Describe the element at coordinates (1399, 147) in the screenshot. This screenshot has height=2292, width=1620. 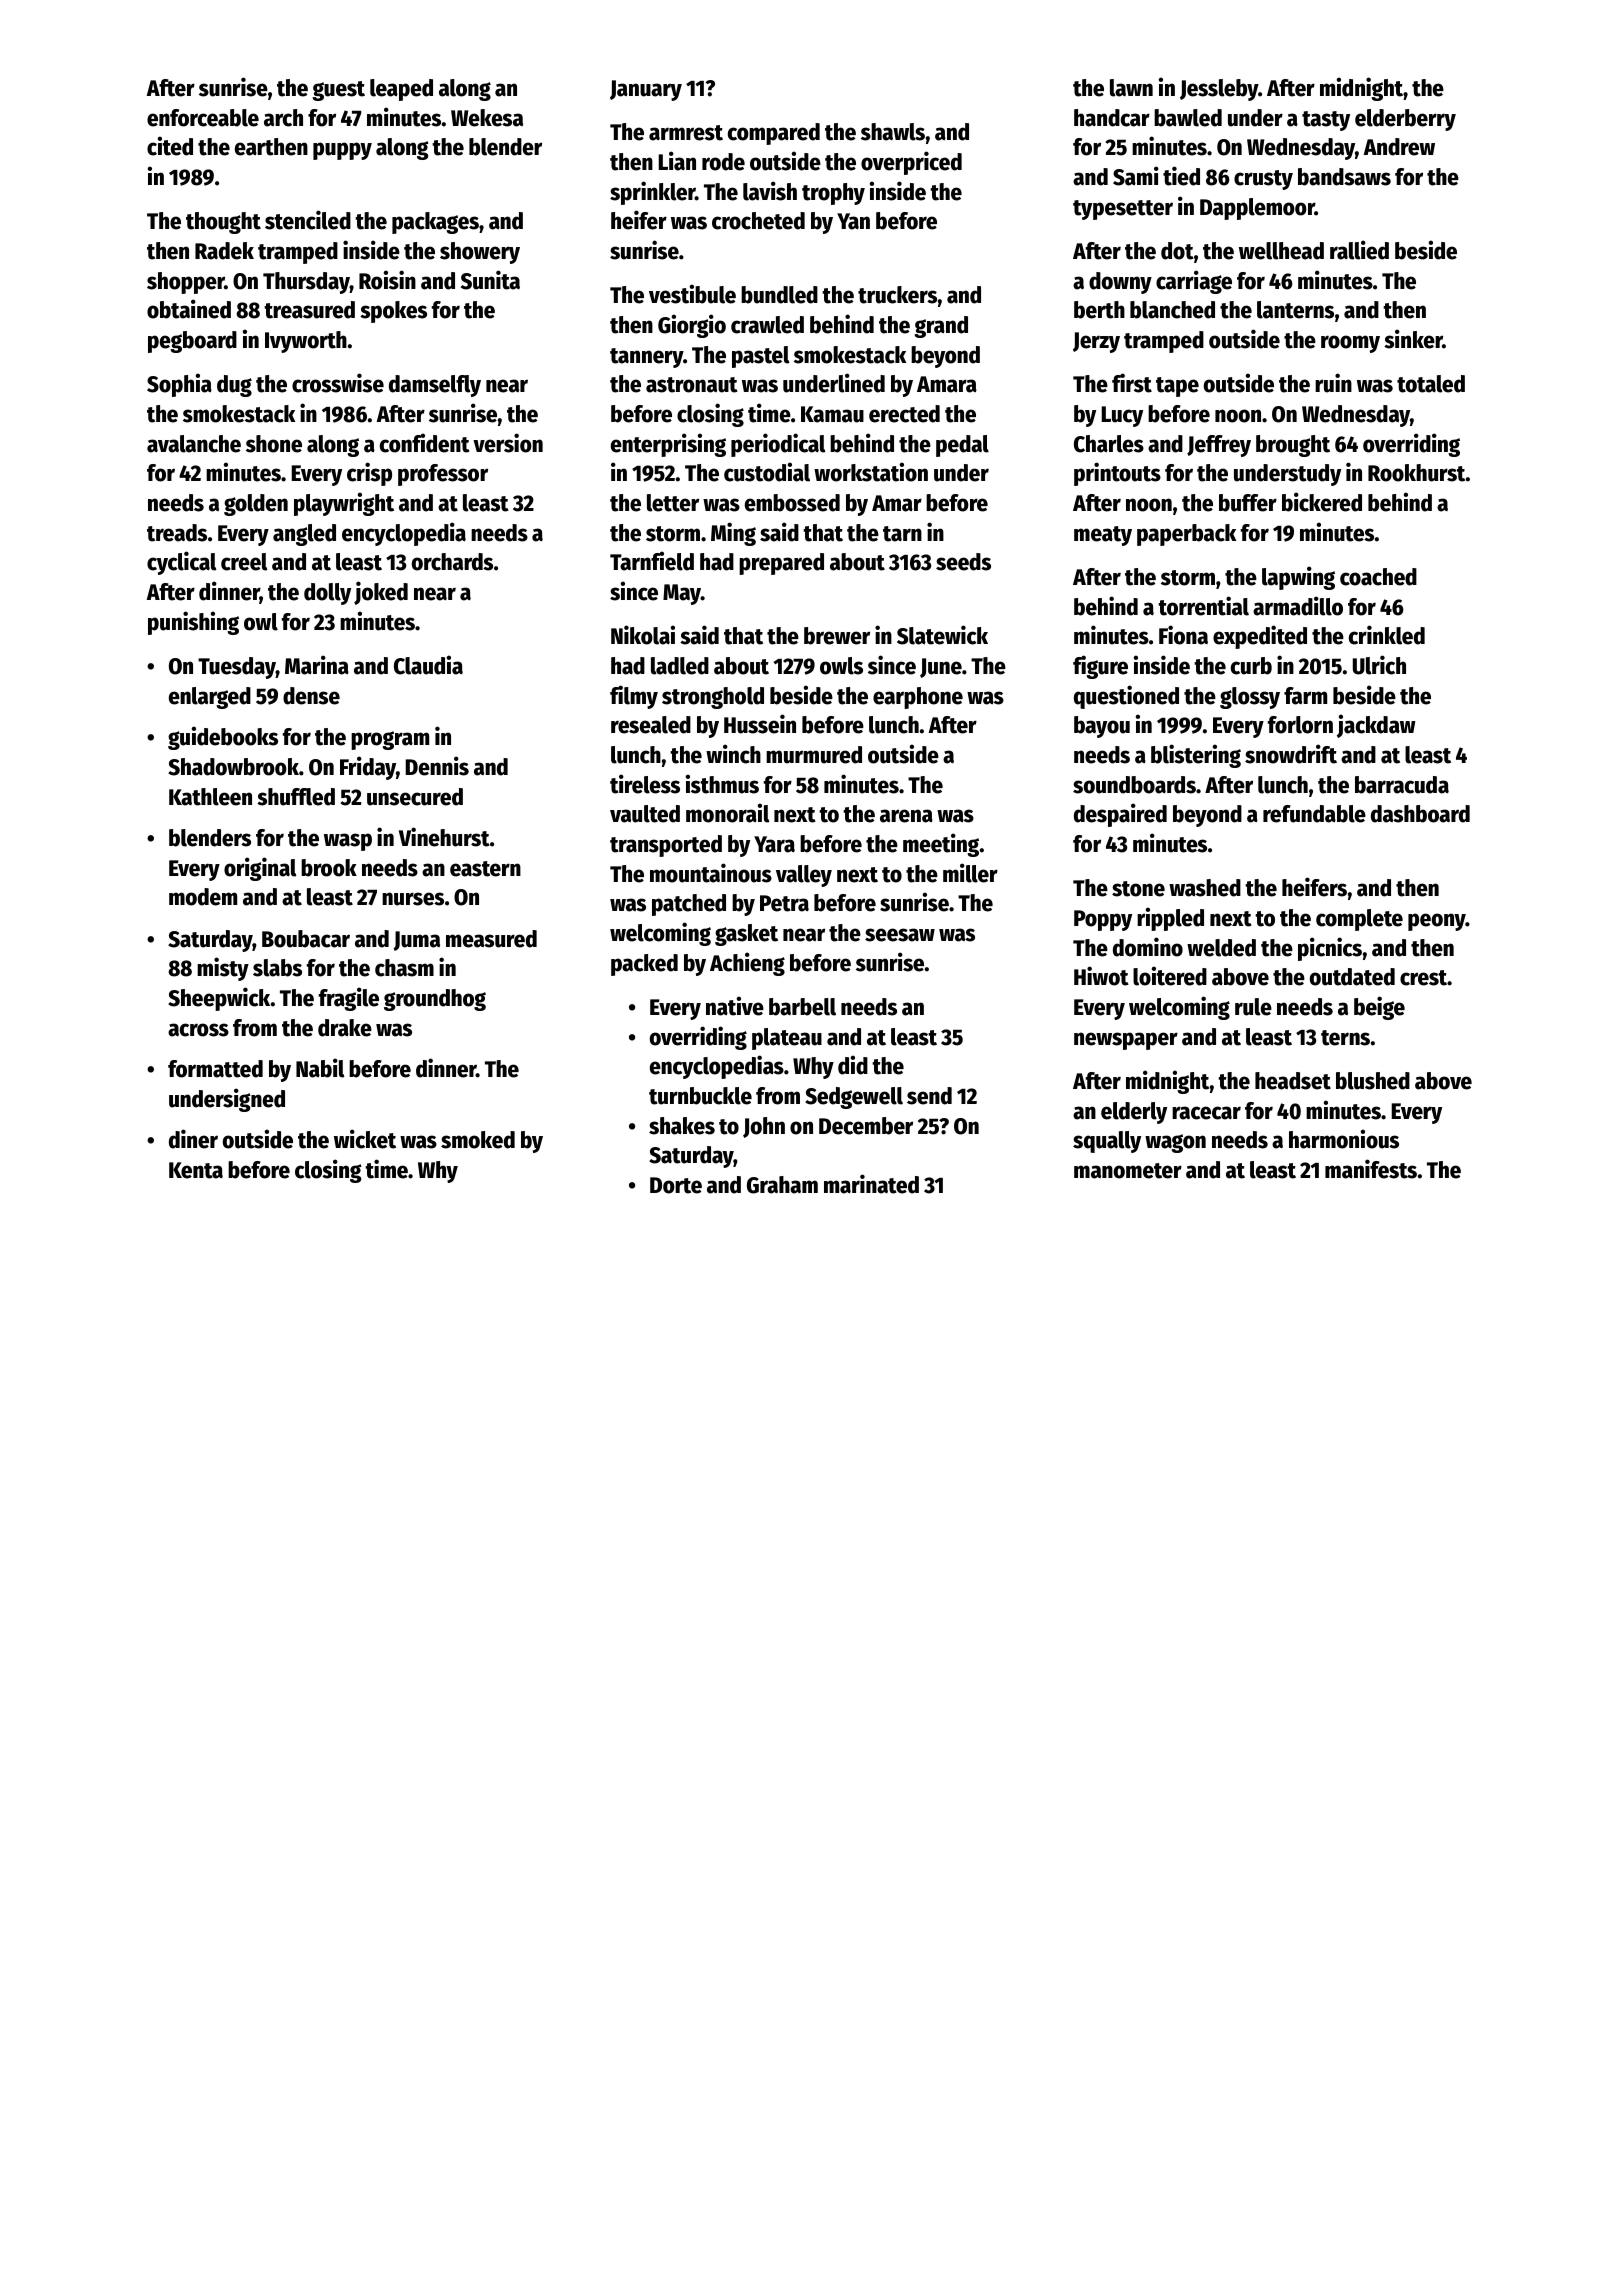
I see `Andrew` at that location.
